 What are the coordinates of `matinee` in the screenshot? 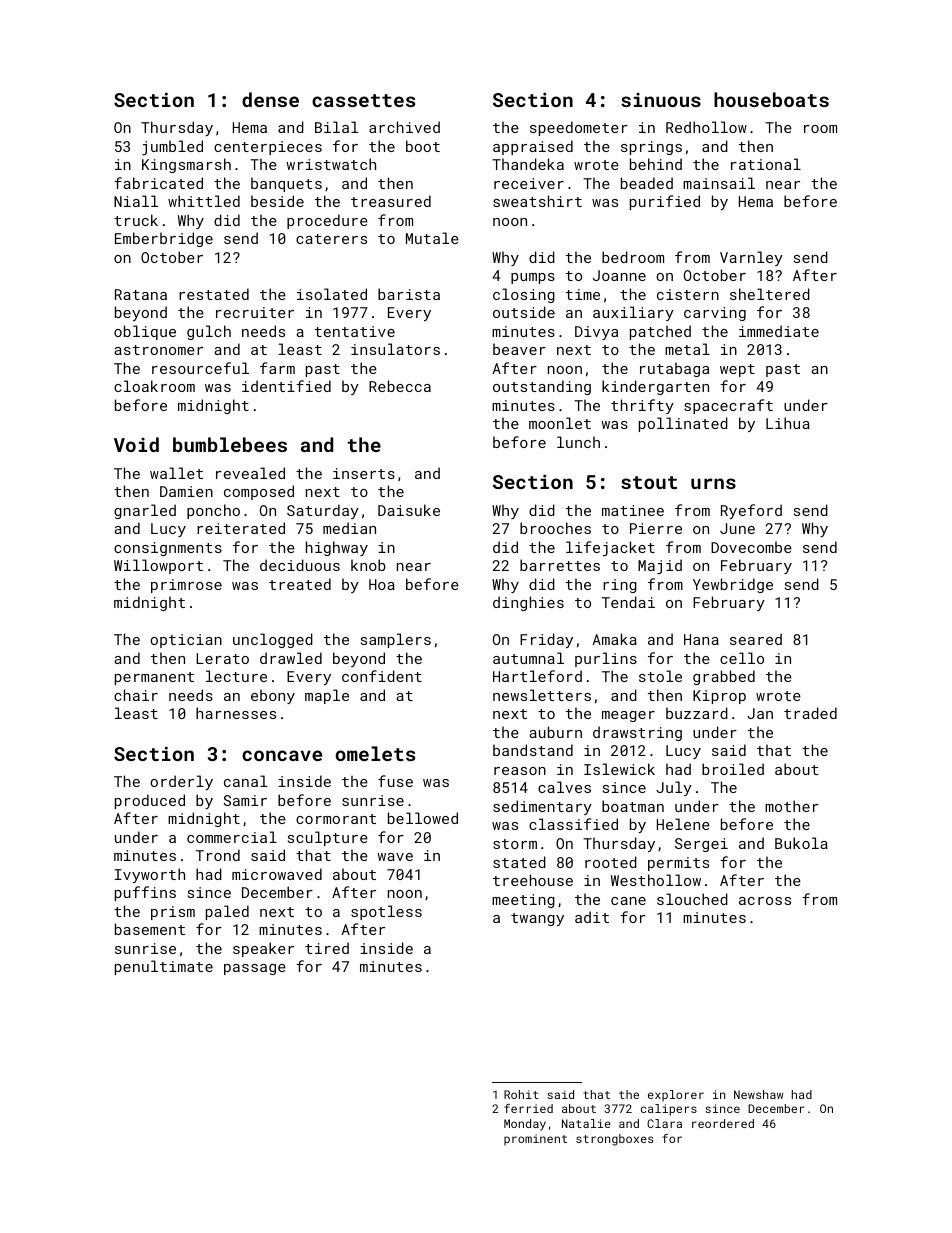 It's located at (633, 510).
